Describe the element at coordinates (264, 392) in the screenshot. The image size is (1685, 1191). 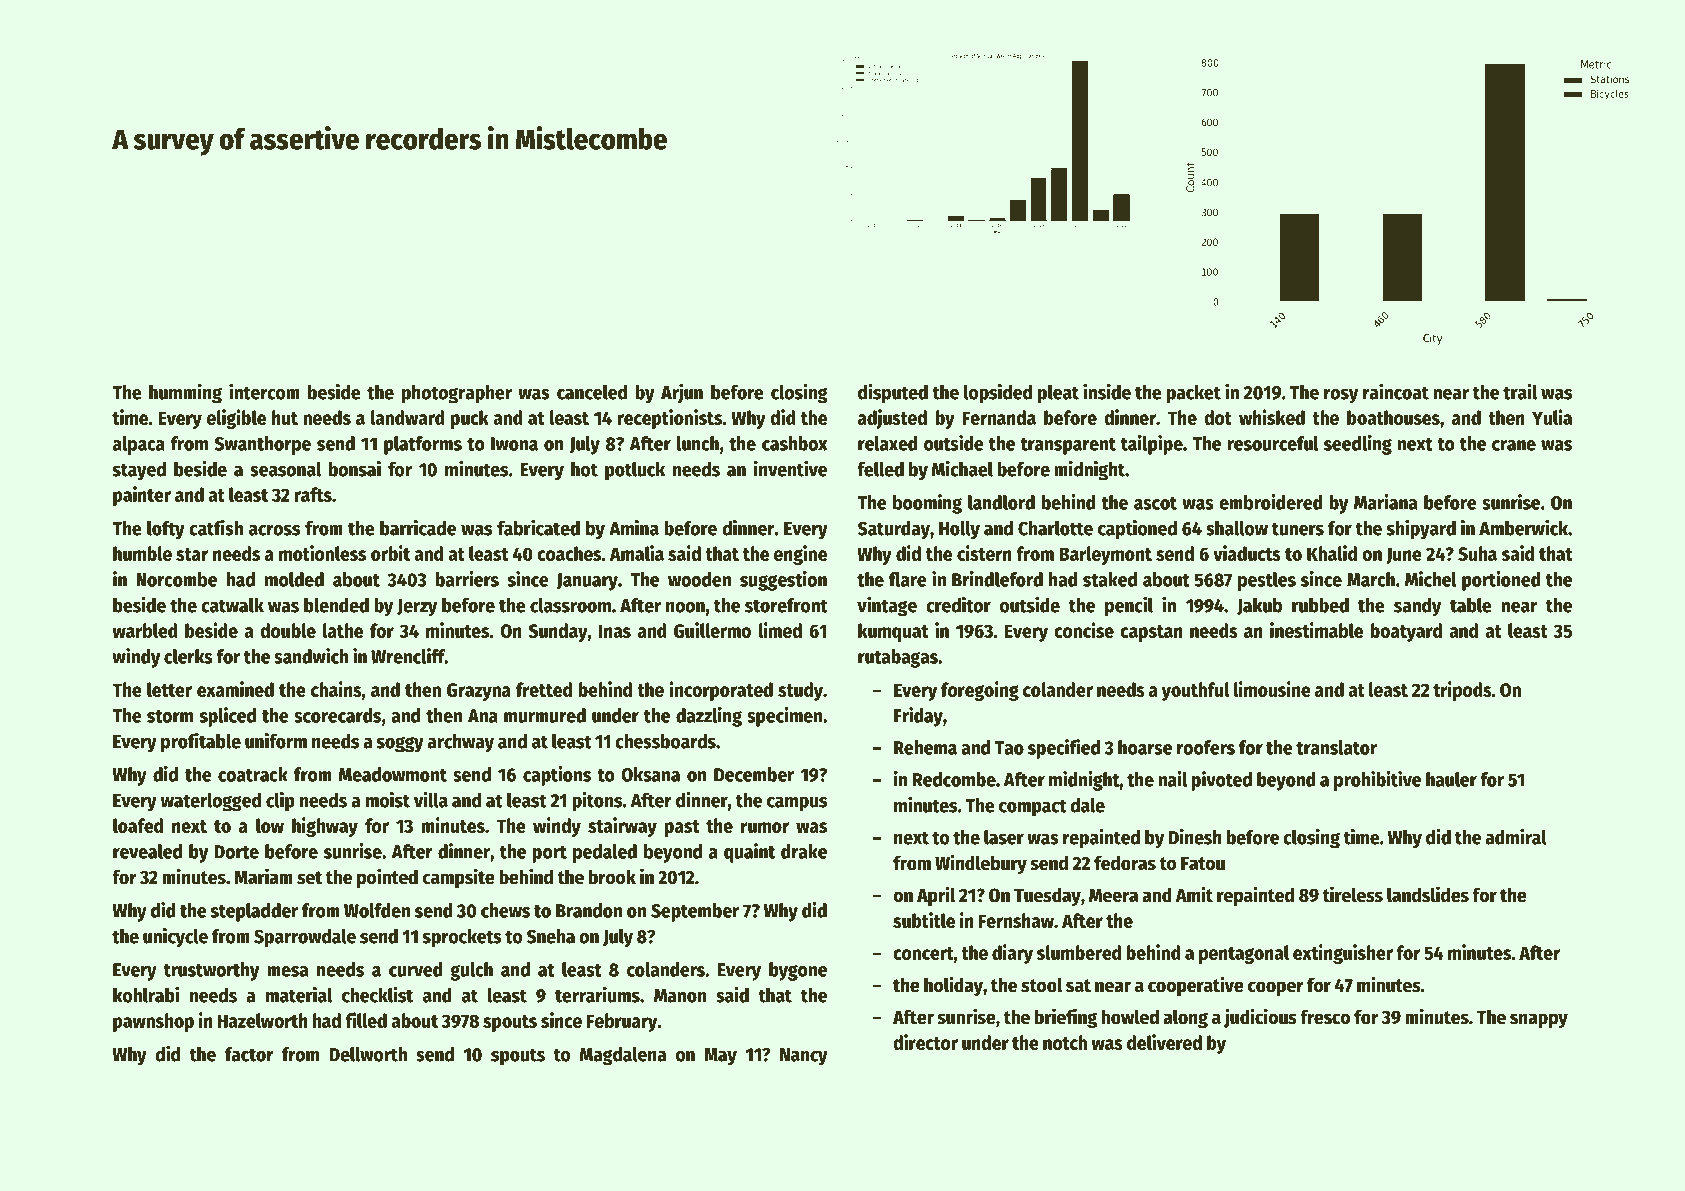
I see `intercom` at that location.
